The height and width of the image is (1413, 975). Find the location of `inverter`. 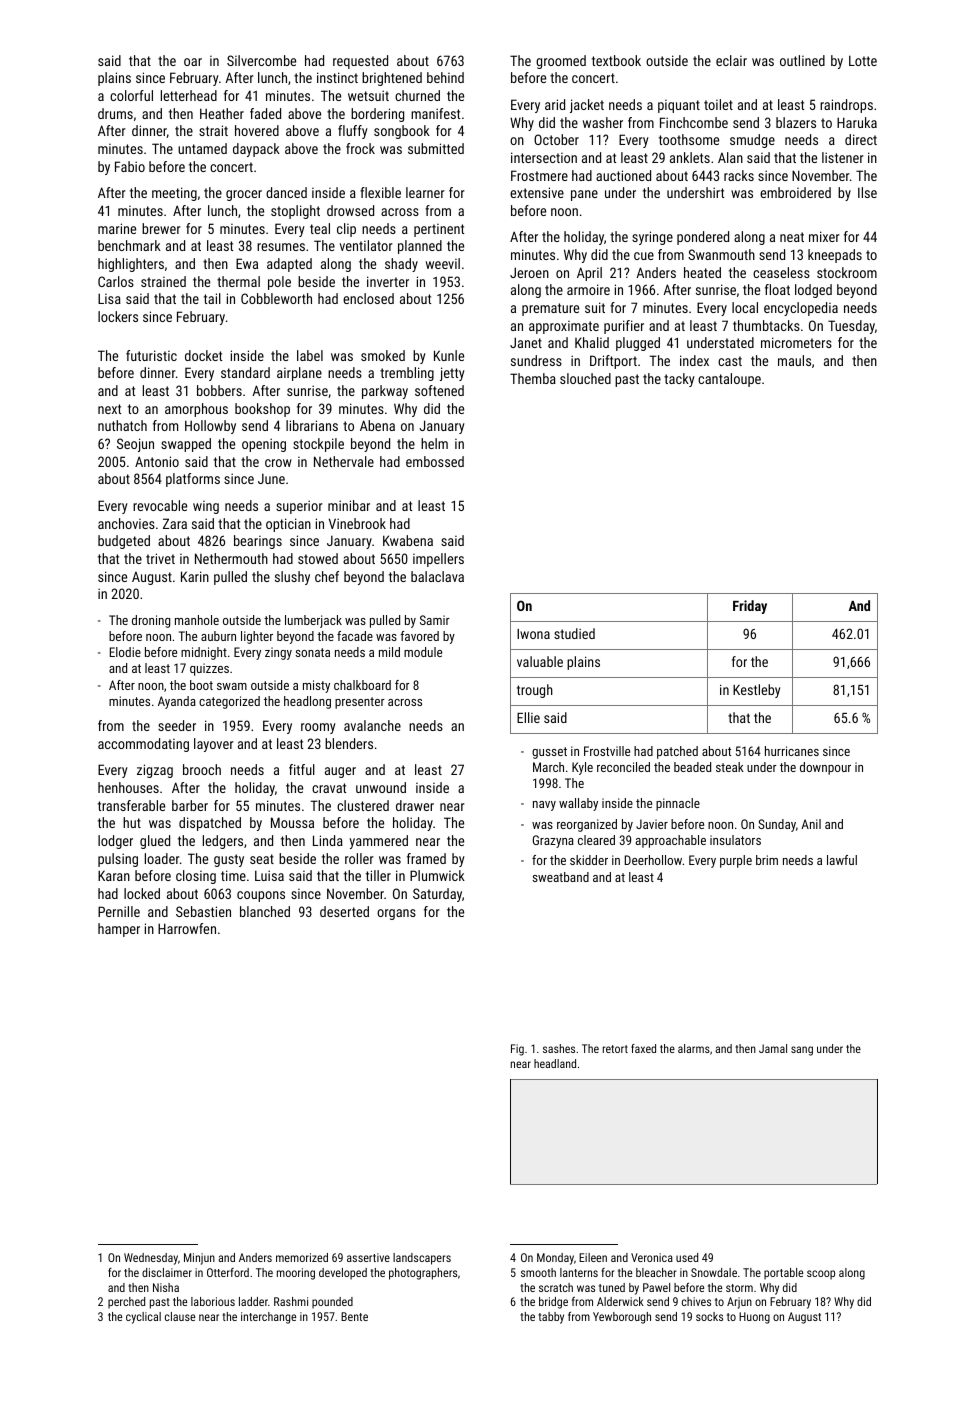

inverter is located at coordinates (388, 281).
